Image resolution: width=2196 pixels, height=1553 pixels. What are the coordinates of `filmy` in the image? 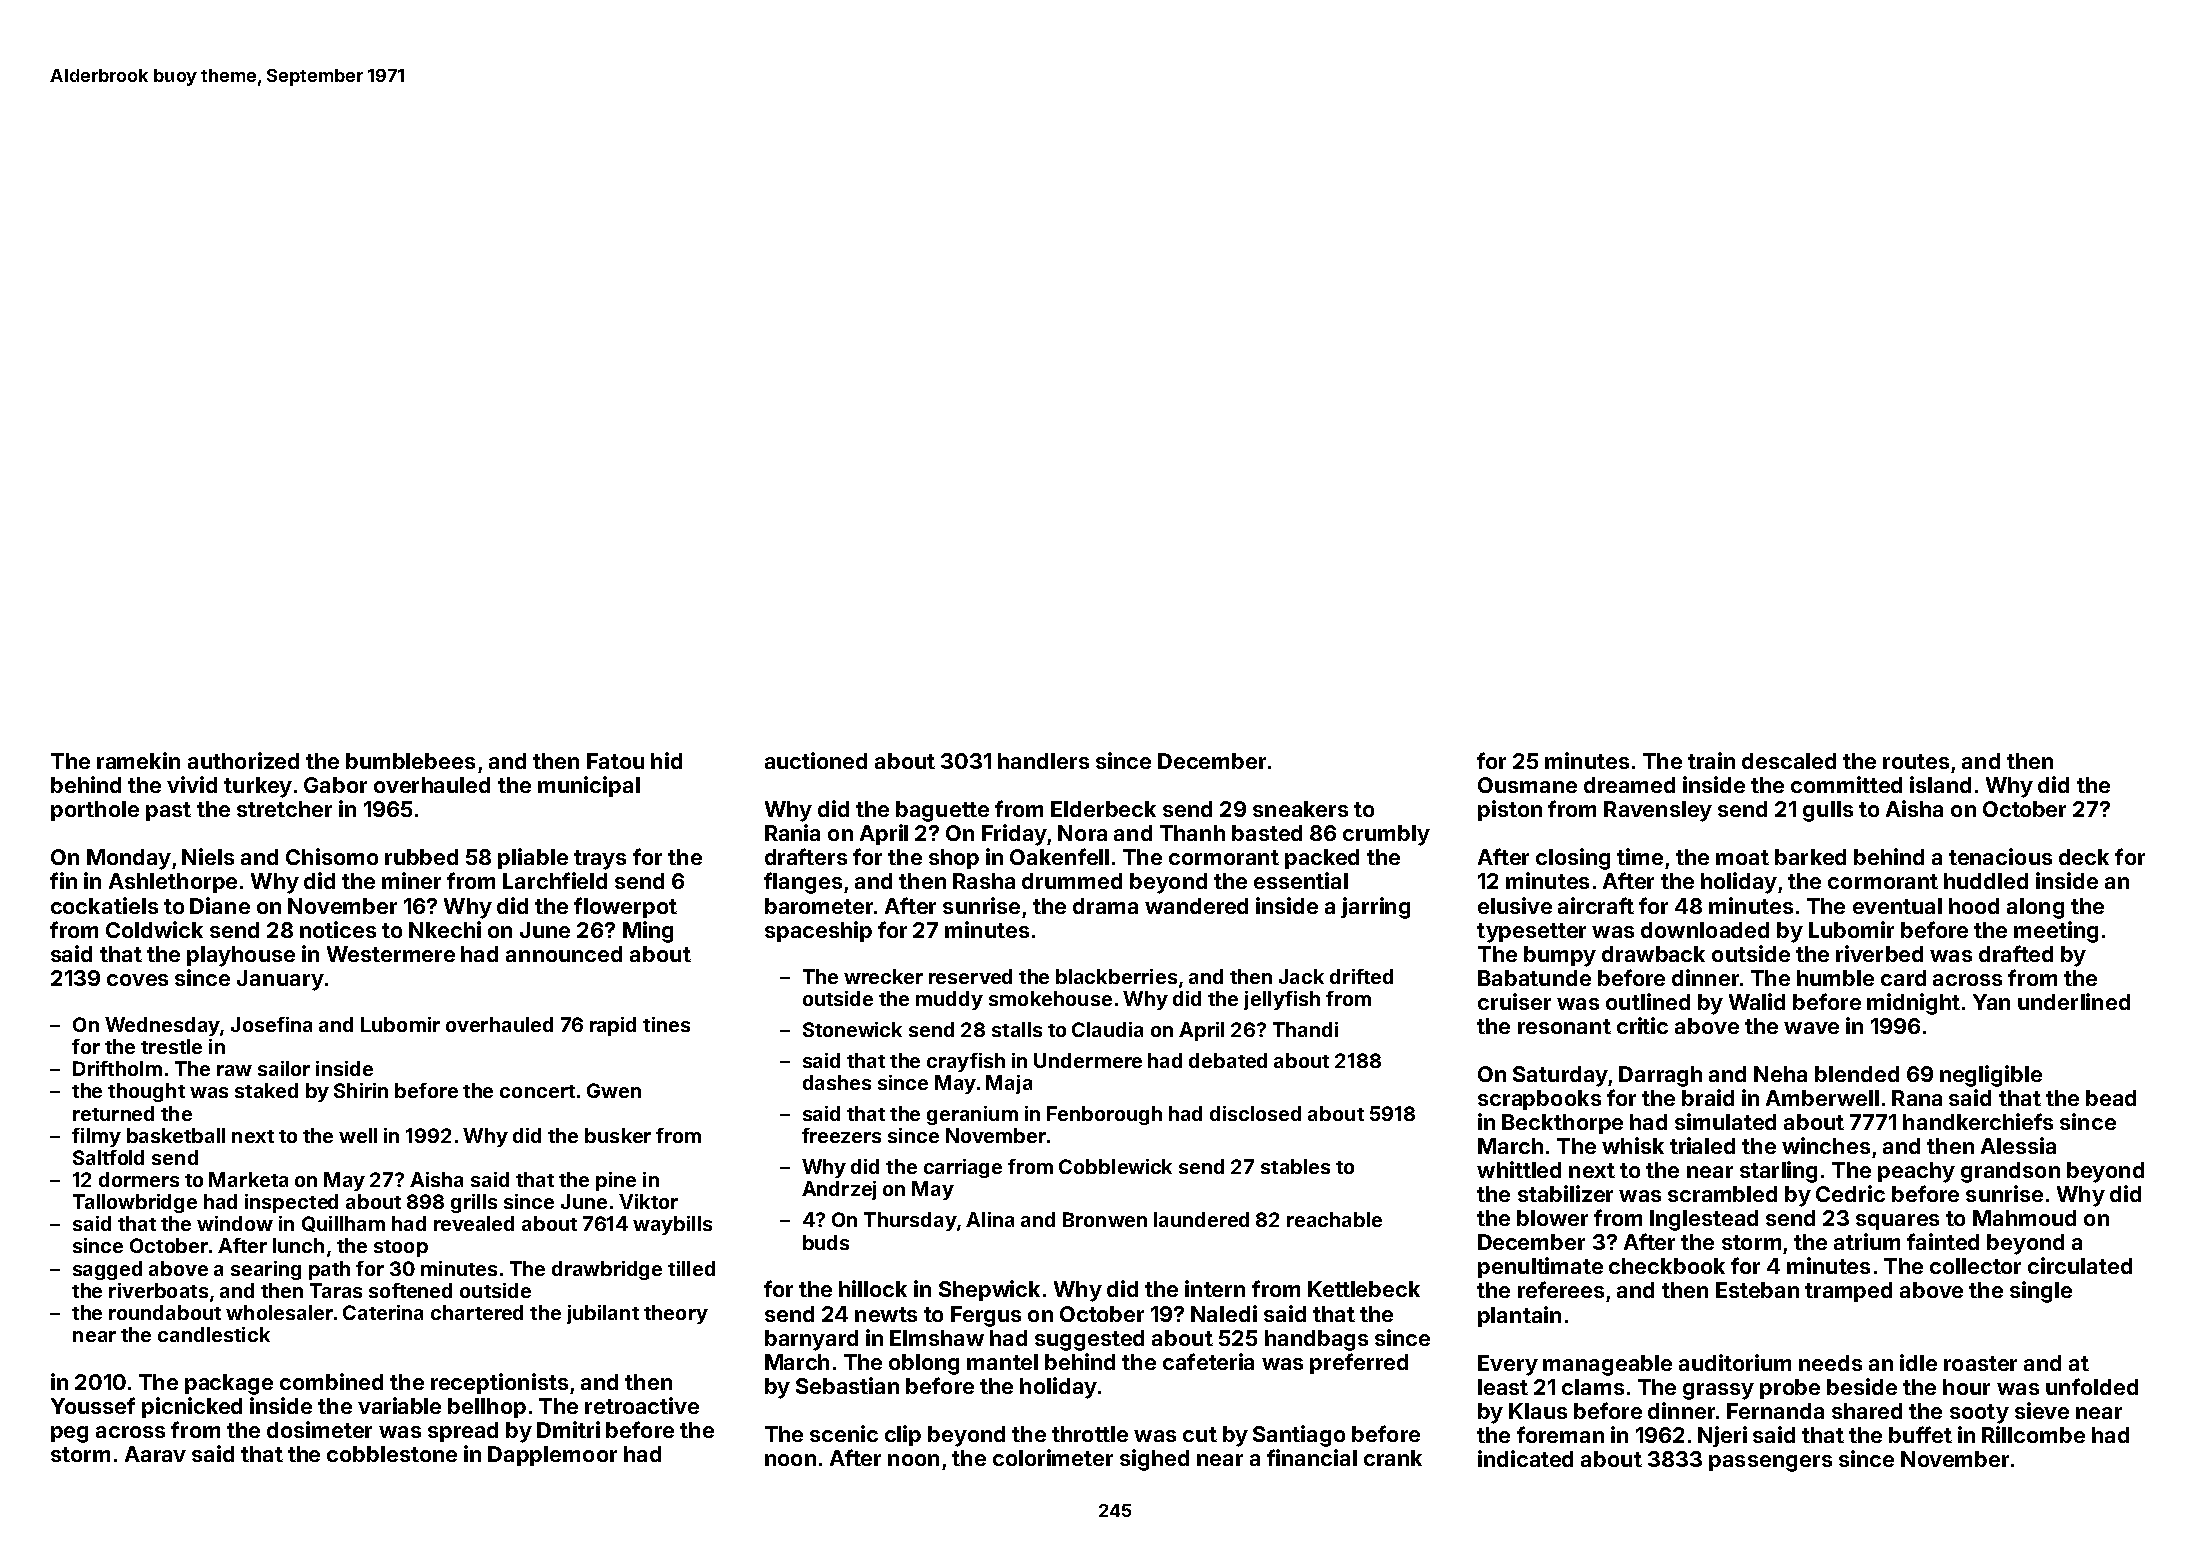 It's located at (96, 1137).
